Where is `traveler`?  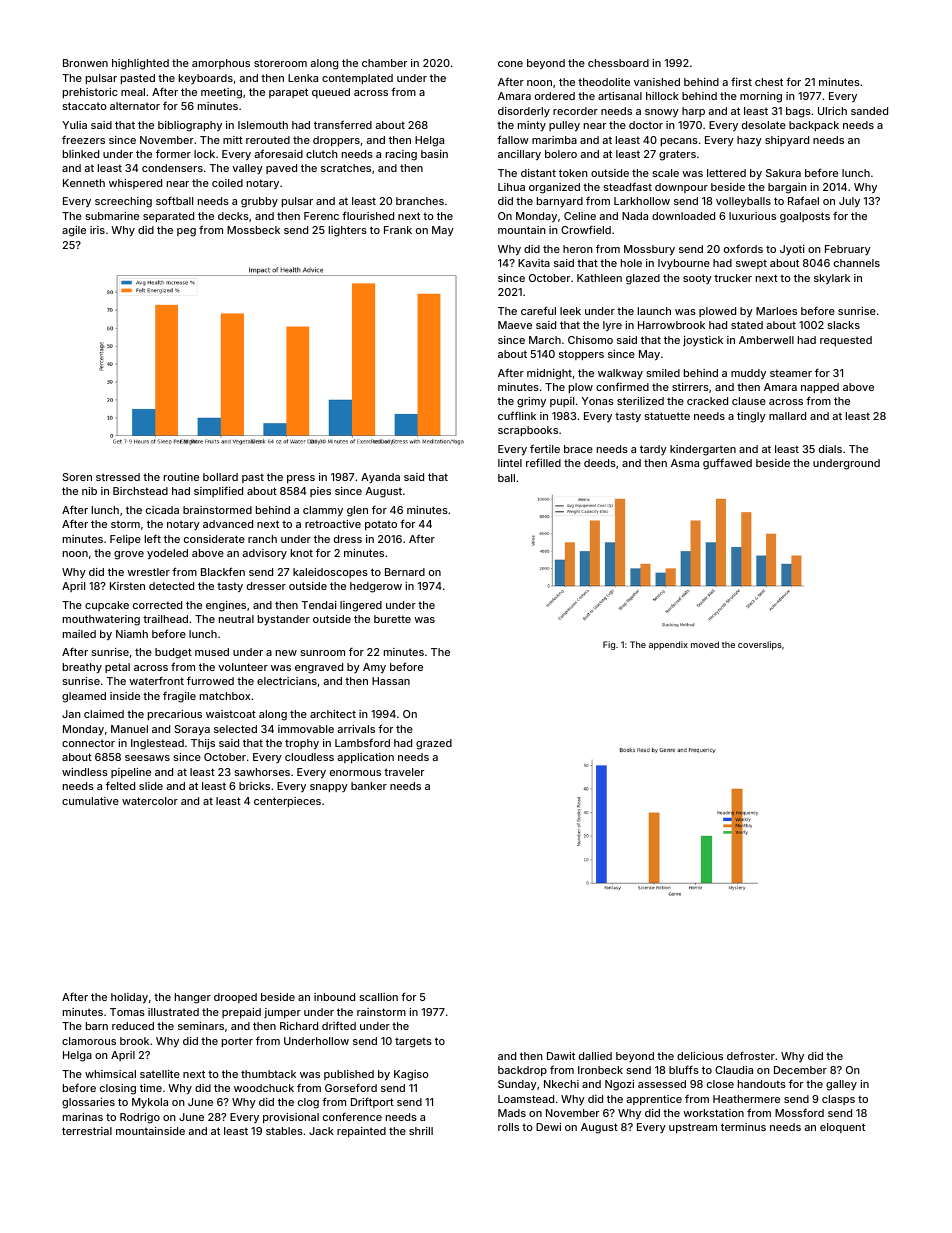 traveler is located at coordinates (404, 772).
